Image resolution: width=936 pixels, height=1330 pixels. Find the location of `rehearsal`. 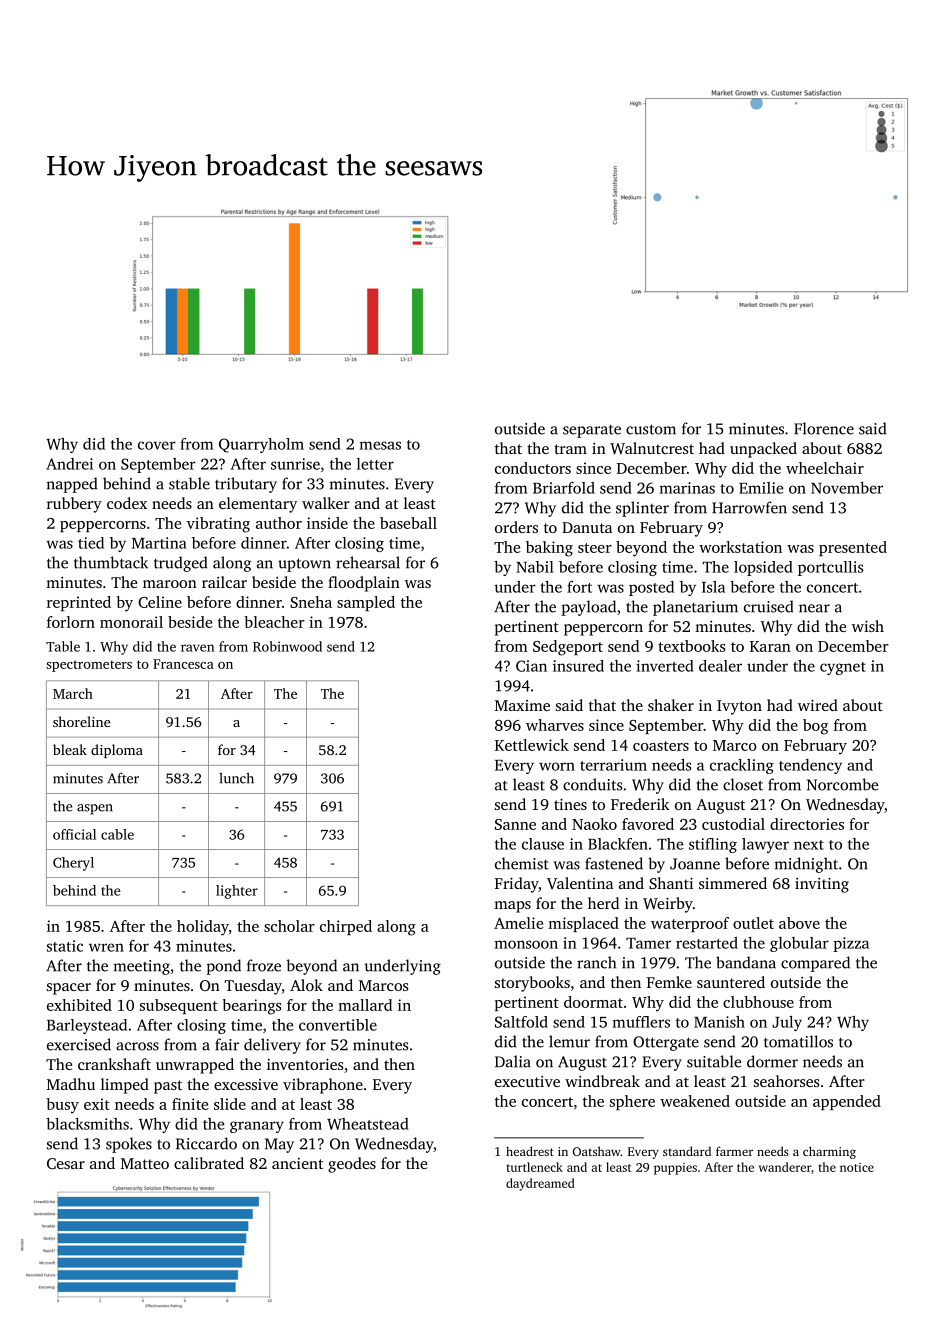

rehearsal is located at coordinates (368, 562).
